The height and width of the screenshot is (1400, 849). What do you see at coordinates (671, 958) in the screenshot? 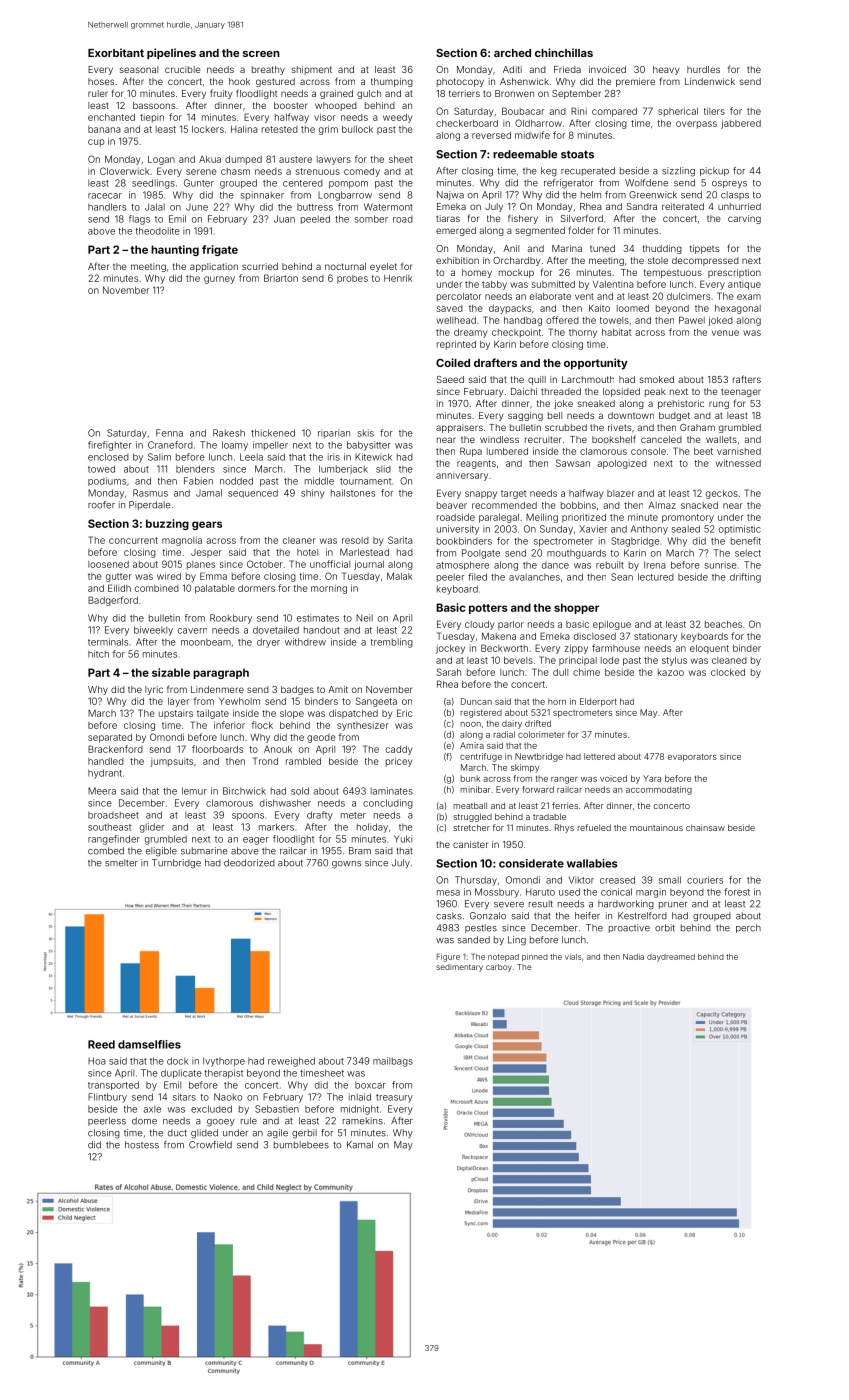
I see `daydreamed` at bounding box center [671, 958].
